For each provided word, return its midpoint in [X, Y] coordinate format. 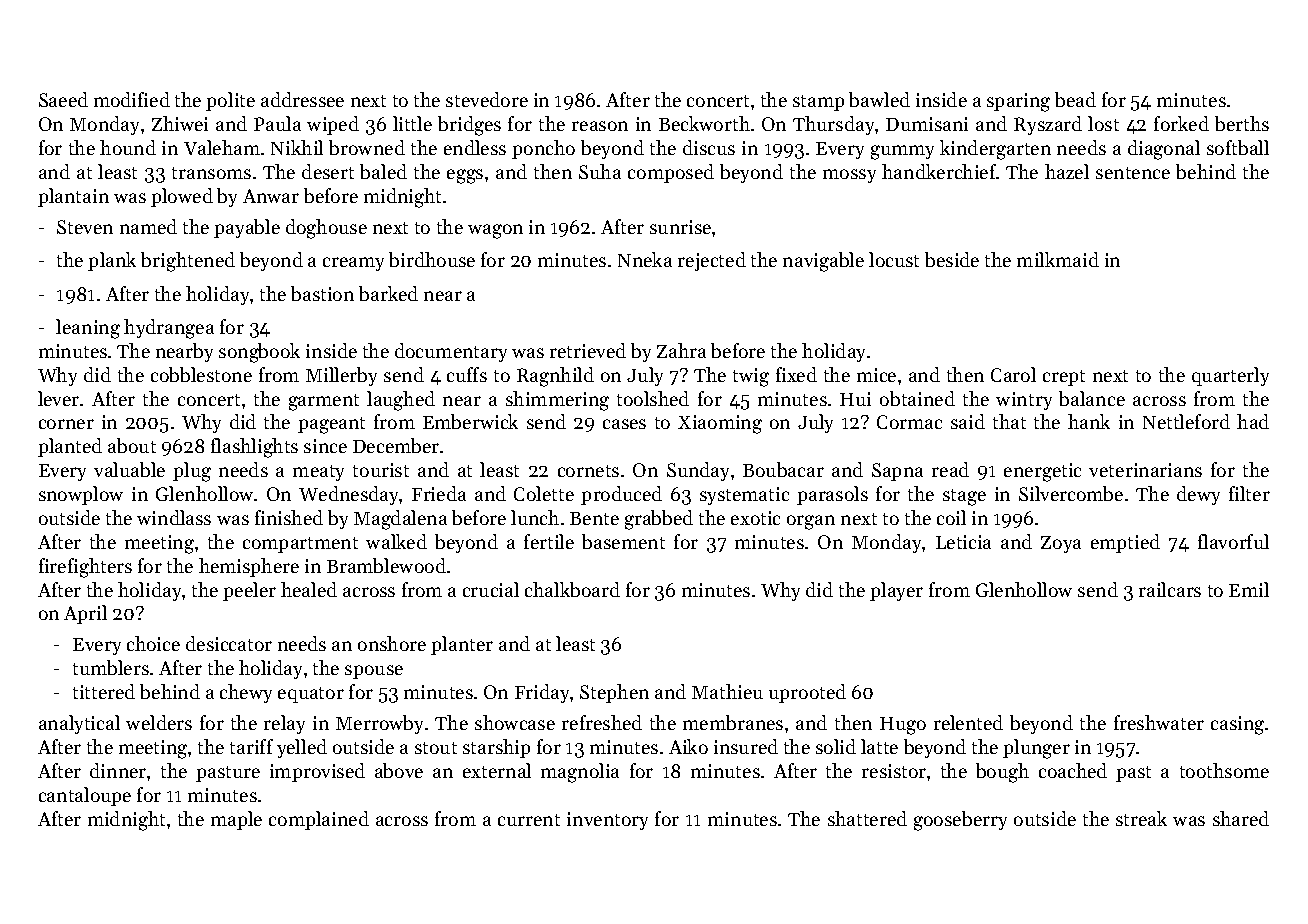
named [148, 226]
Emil [1249, 589]
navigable [823, 262]
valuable [129, 469]
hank [1089, 421]
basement [623, 541]
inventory [607, 821]
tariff [251, 746]
